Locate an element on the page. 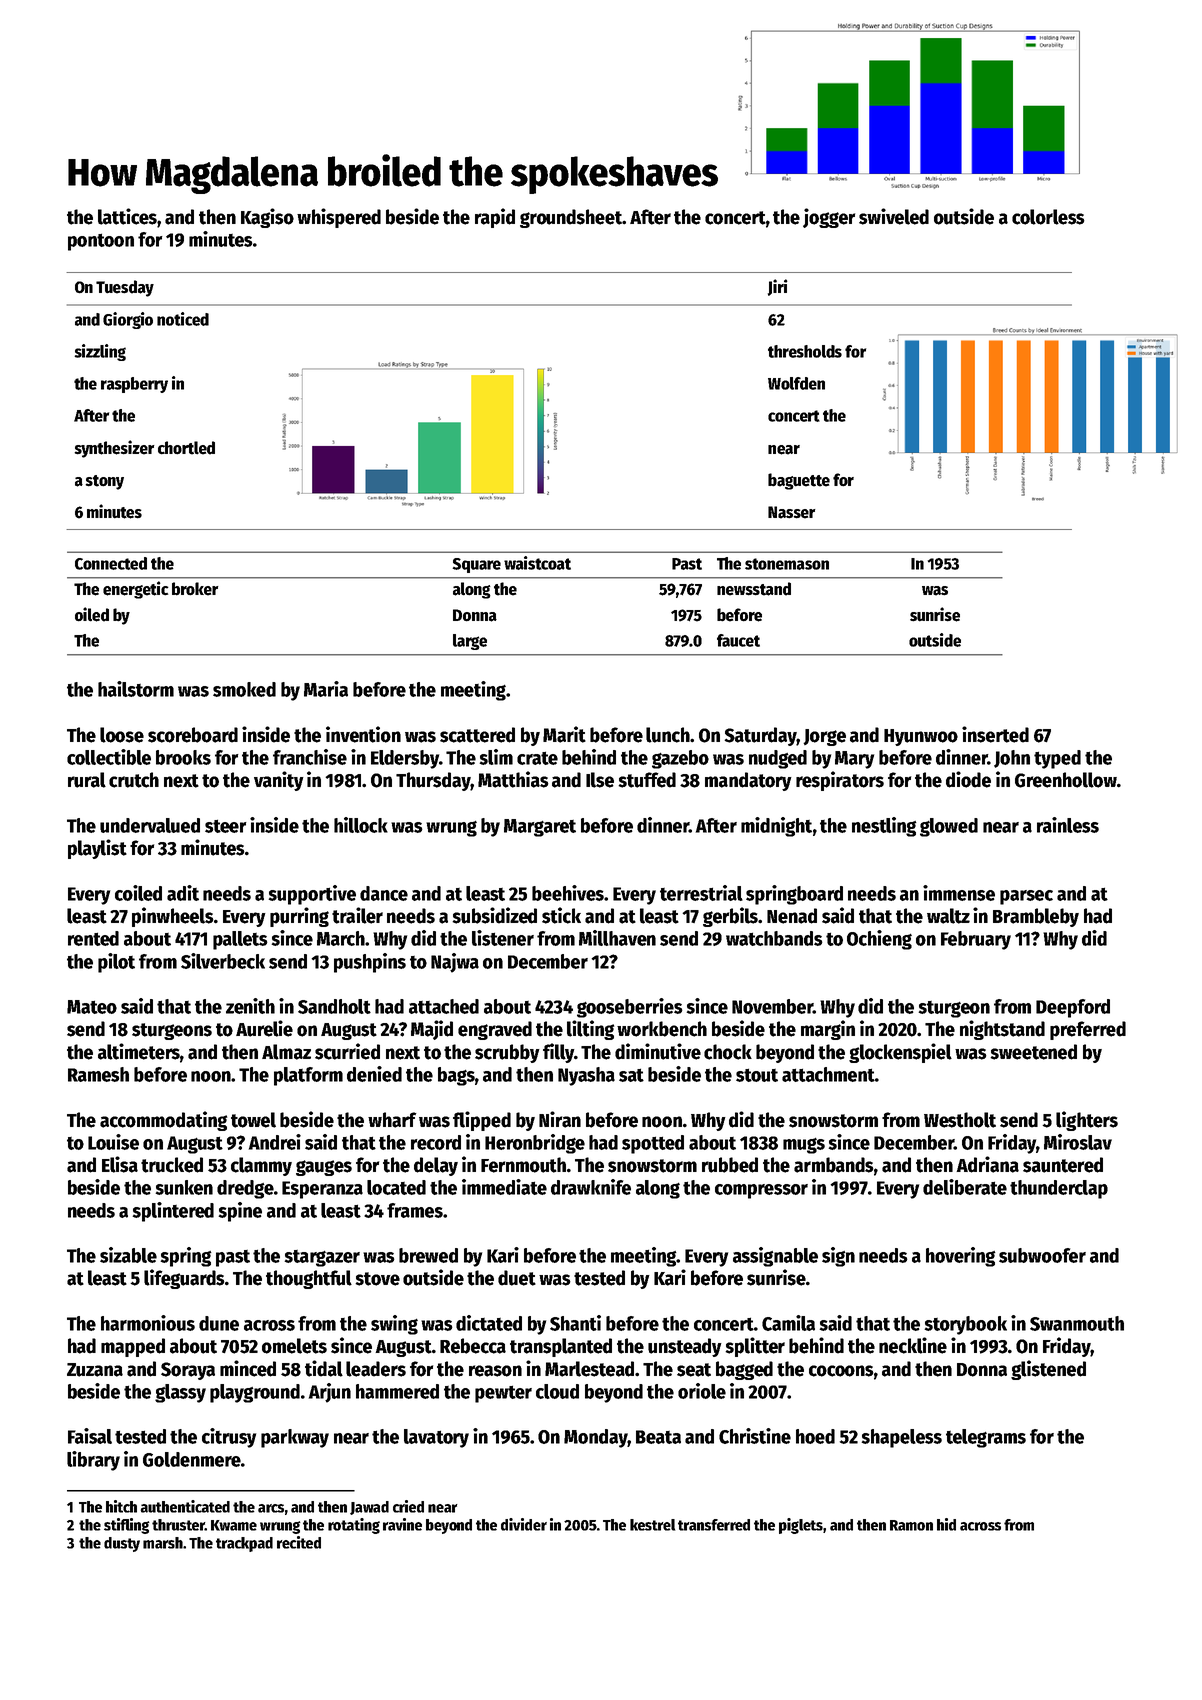 The width and height of the image is (1202, 1700). faucet is located at coordinates (738, 640).
